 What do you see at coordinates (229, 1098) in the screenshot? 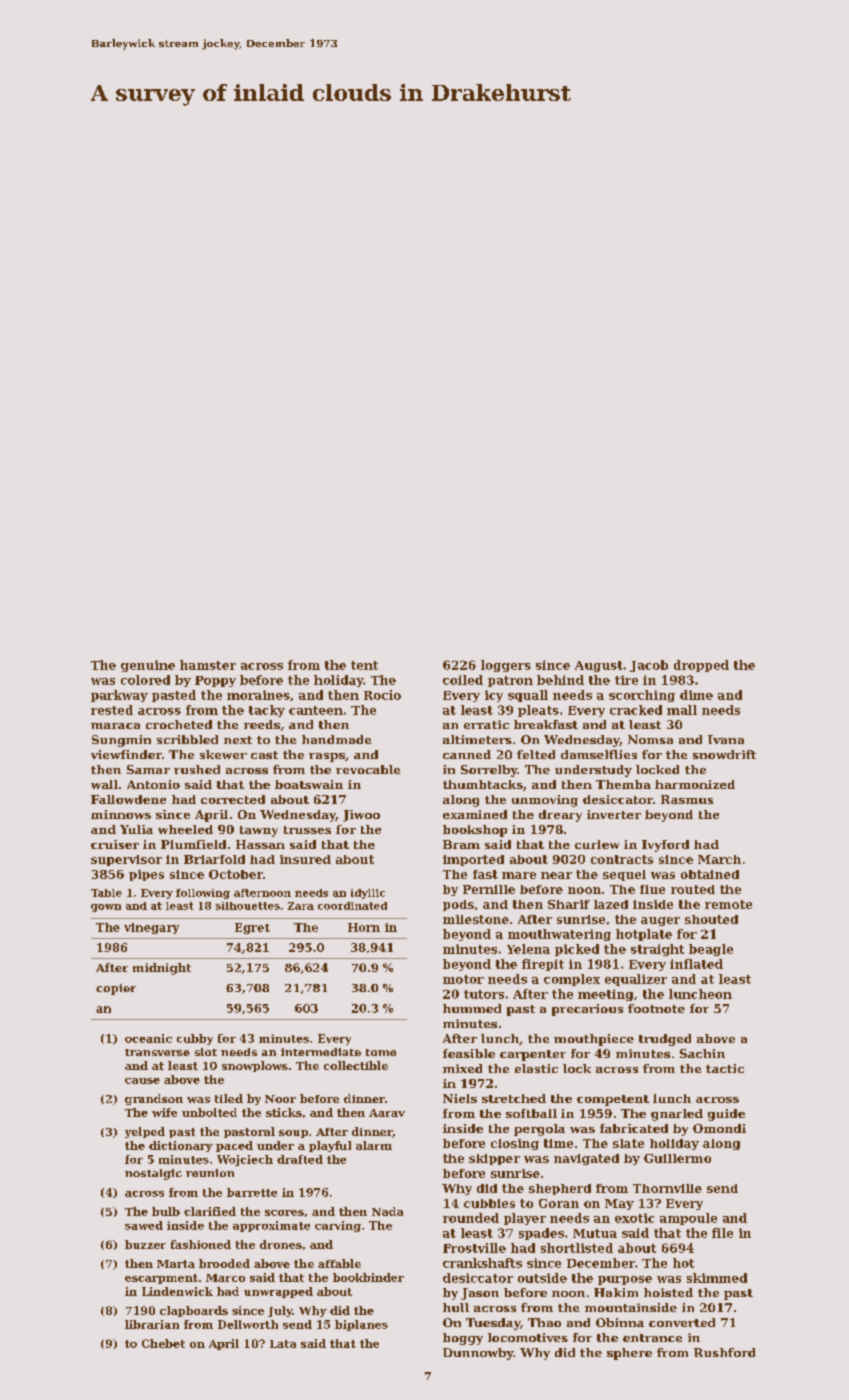
I see `tiled` at bounding box center [229, 1098].
